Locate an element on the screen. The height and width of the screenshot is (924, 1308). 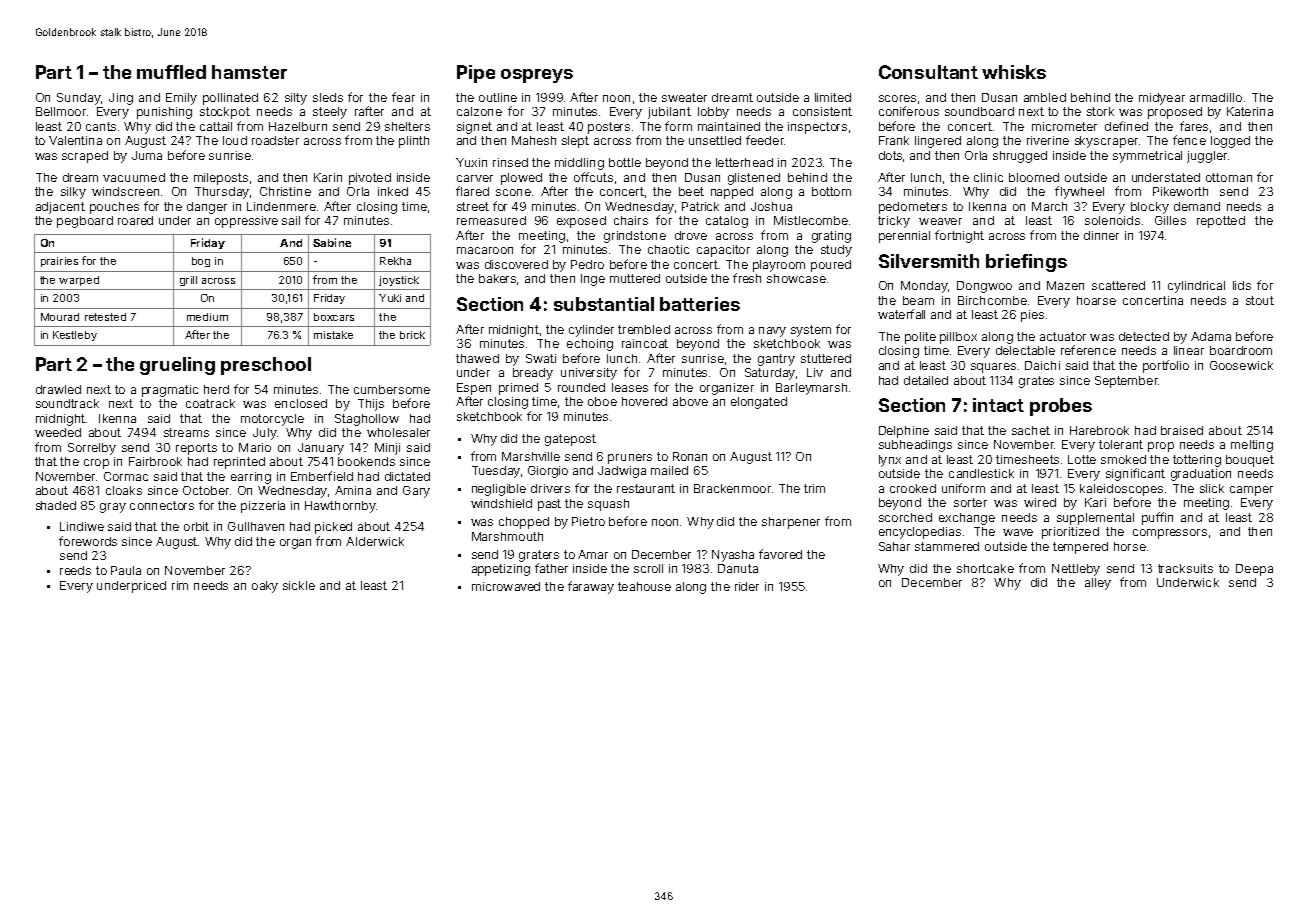
Alderwick is located at coordinates (375, 541).
